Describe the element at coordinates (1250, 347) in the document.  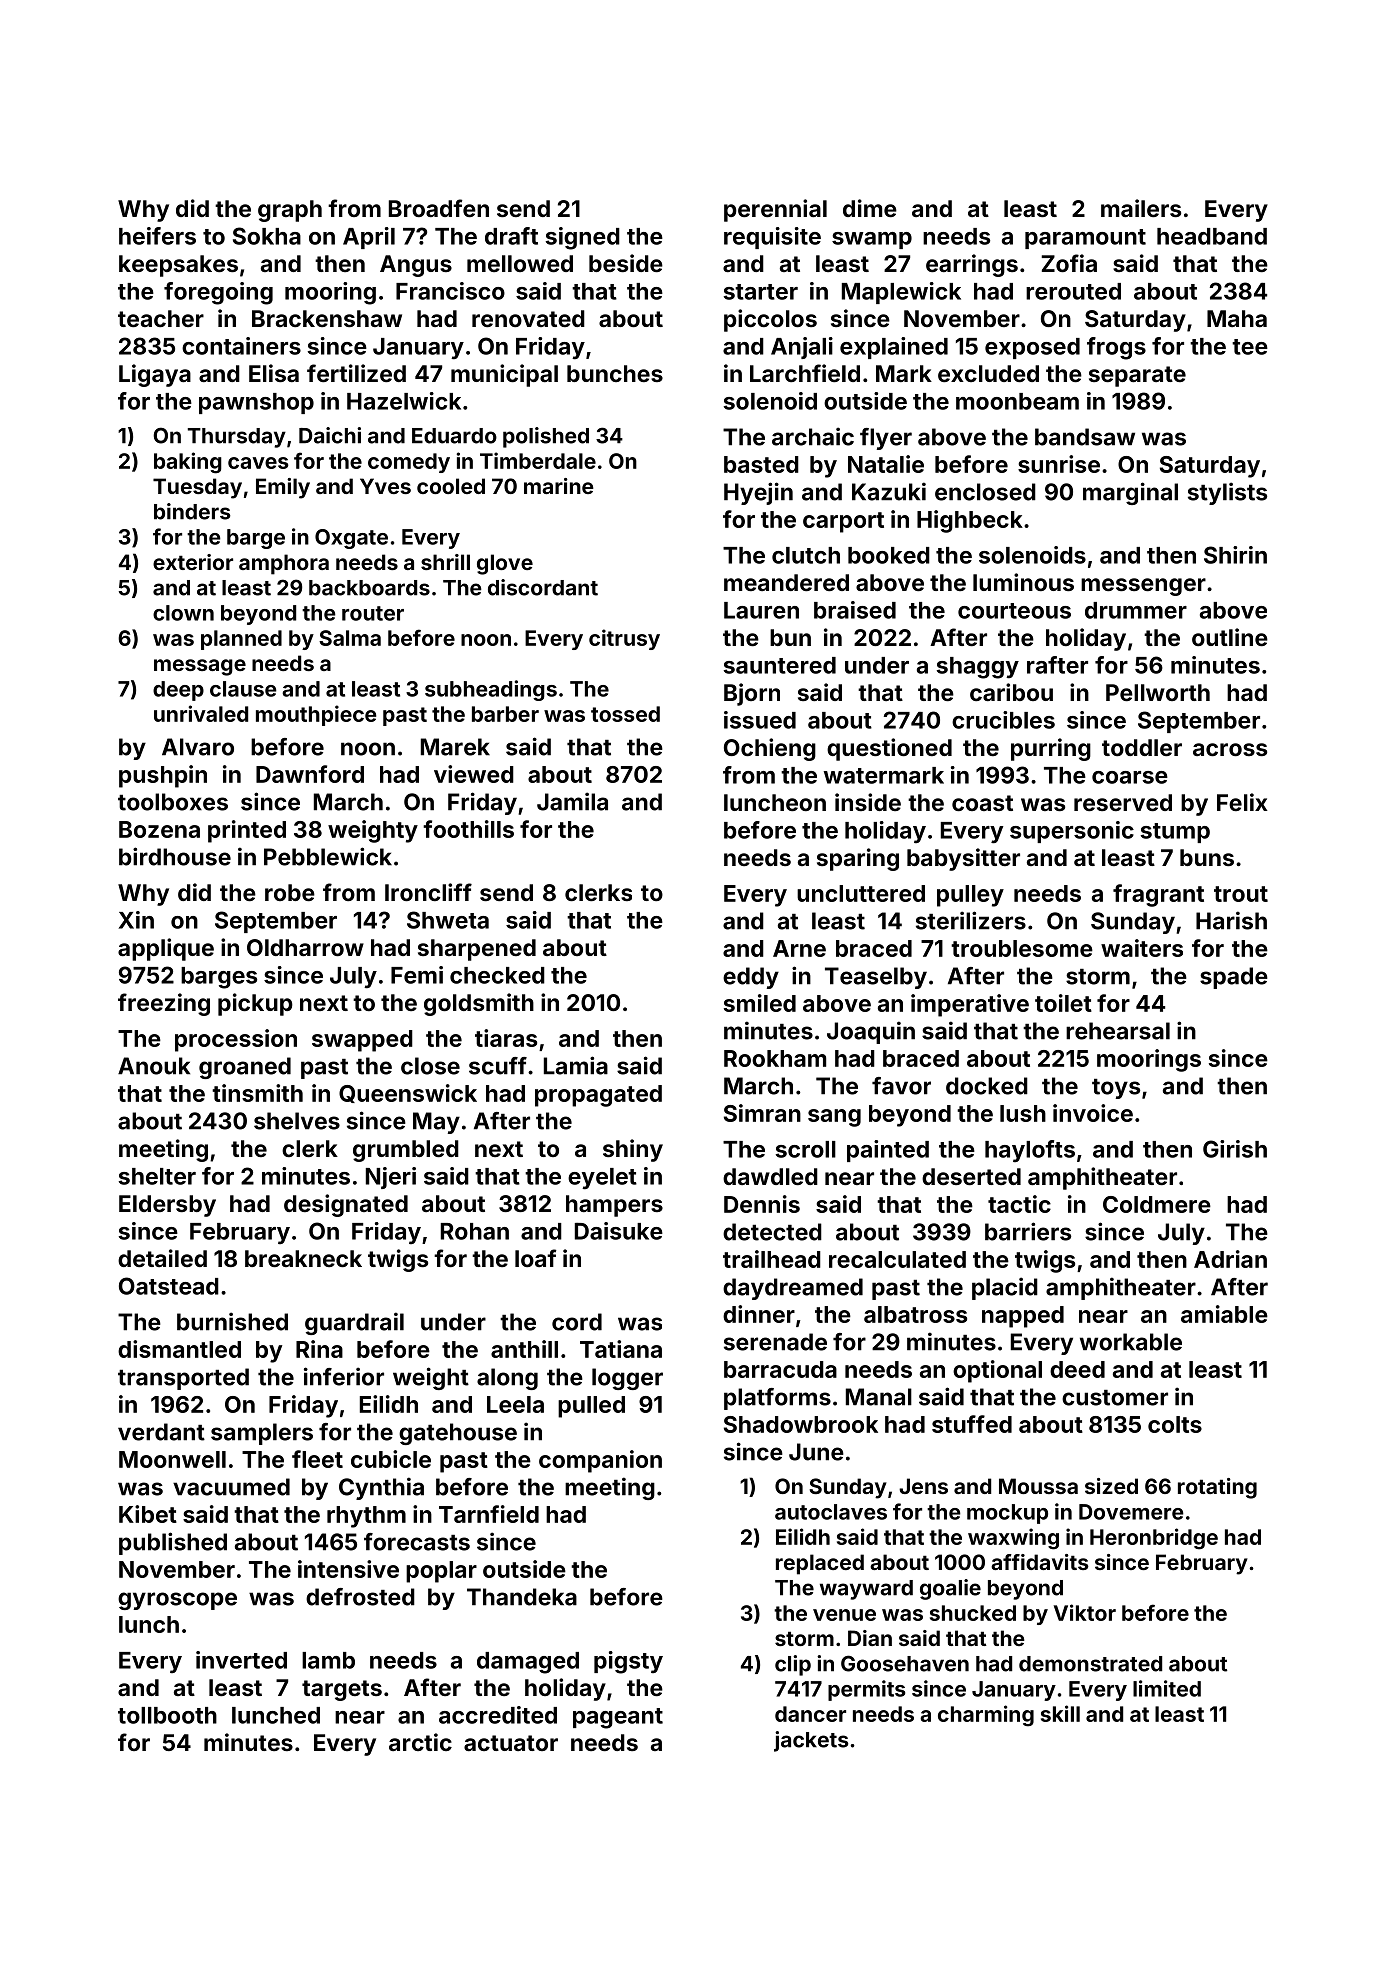
I see `tee` at that location.
